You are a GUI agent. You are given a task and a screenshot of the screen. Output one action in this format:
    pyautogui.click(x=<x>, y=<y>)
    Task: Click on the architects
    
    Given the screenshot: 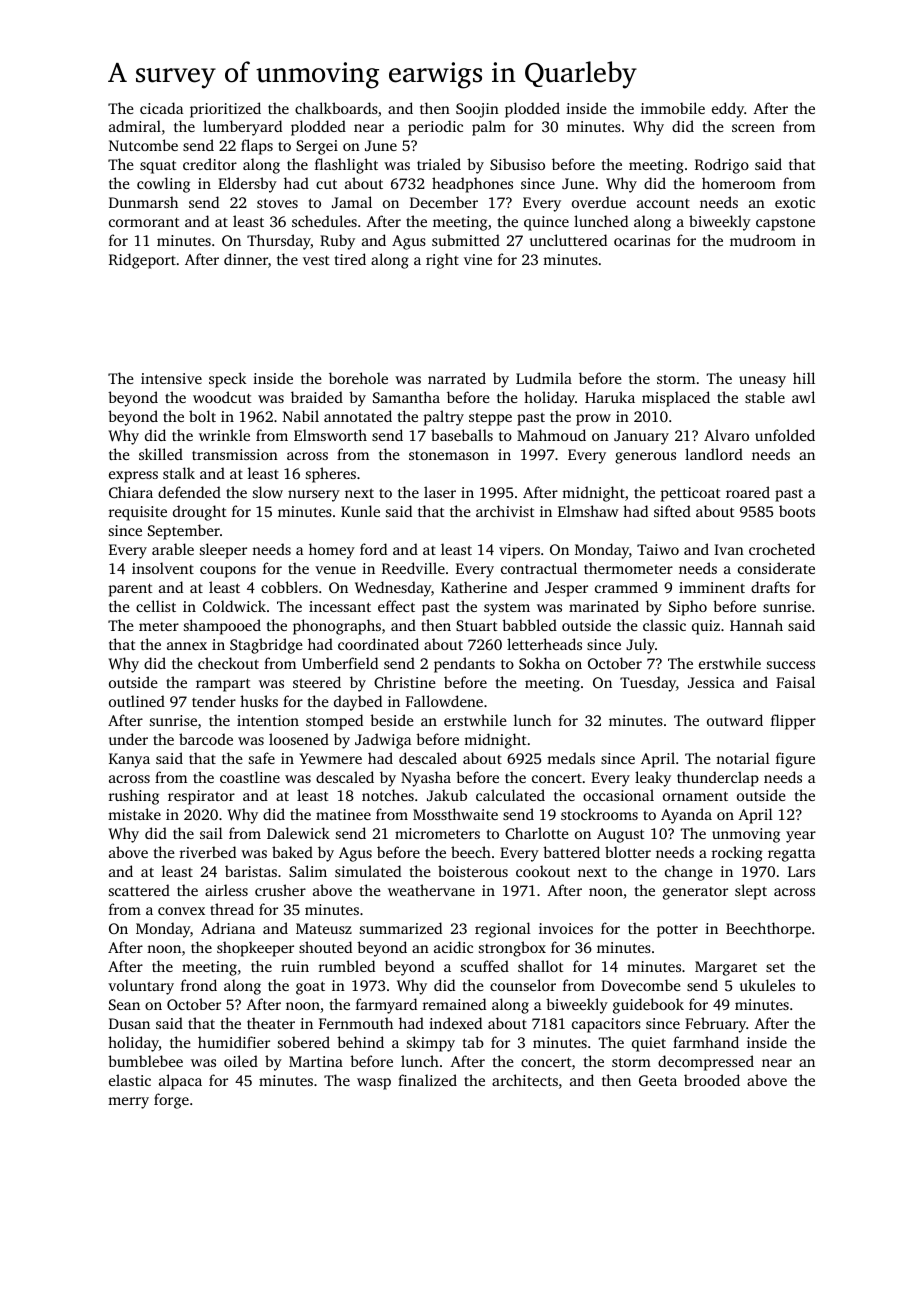 What is the action you would take?
    pyautogui.click(x=525, y=1080)
